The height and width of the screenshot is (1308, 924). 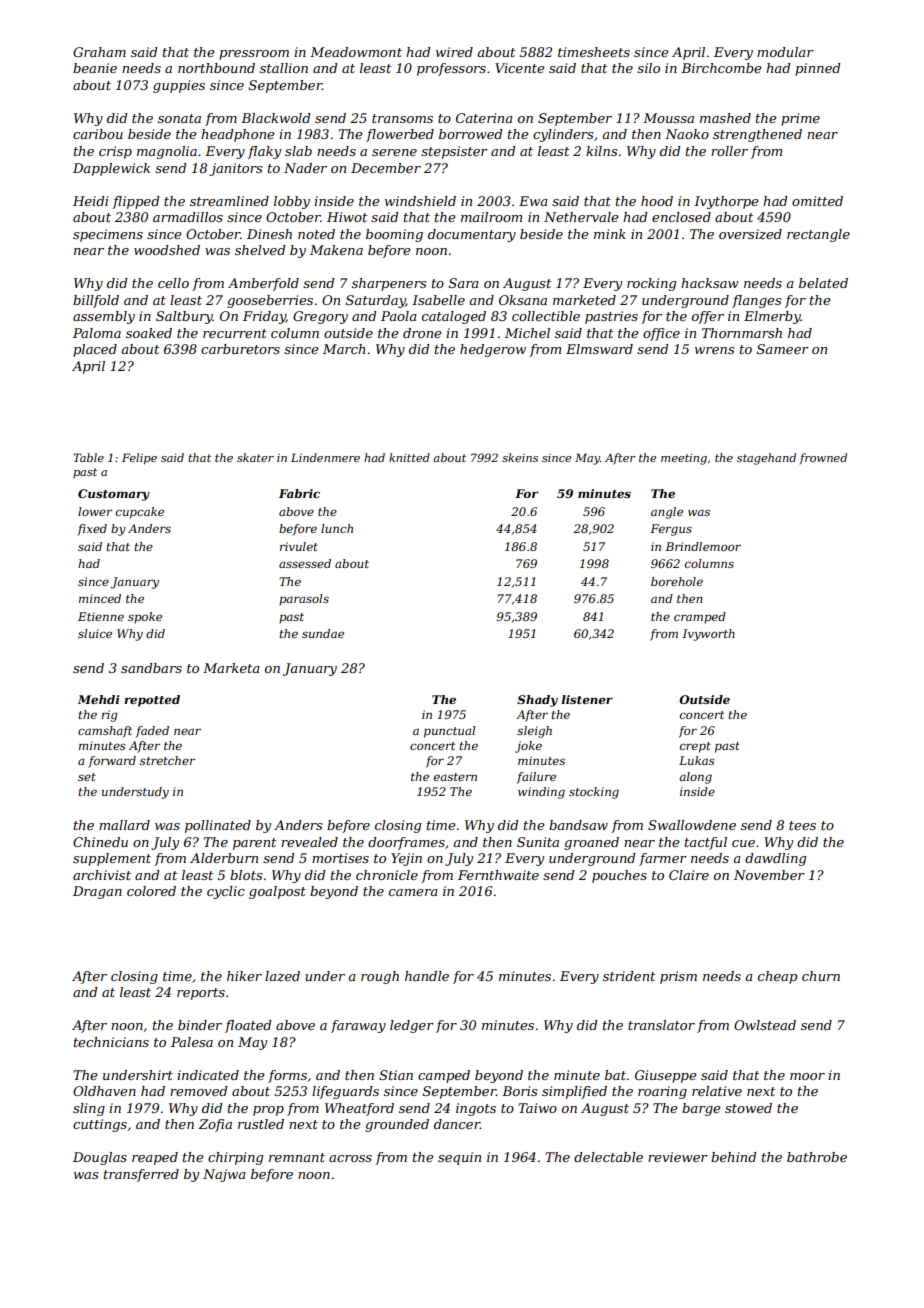 What do you see at coordinates (412, 1026) in the screenshot?
I see `ledger` at bounding box center [412, 1026].
